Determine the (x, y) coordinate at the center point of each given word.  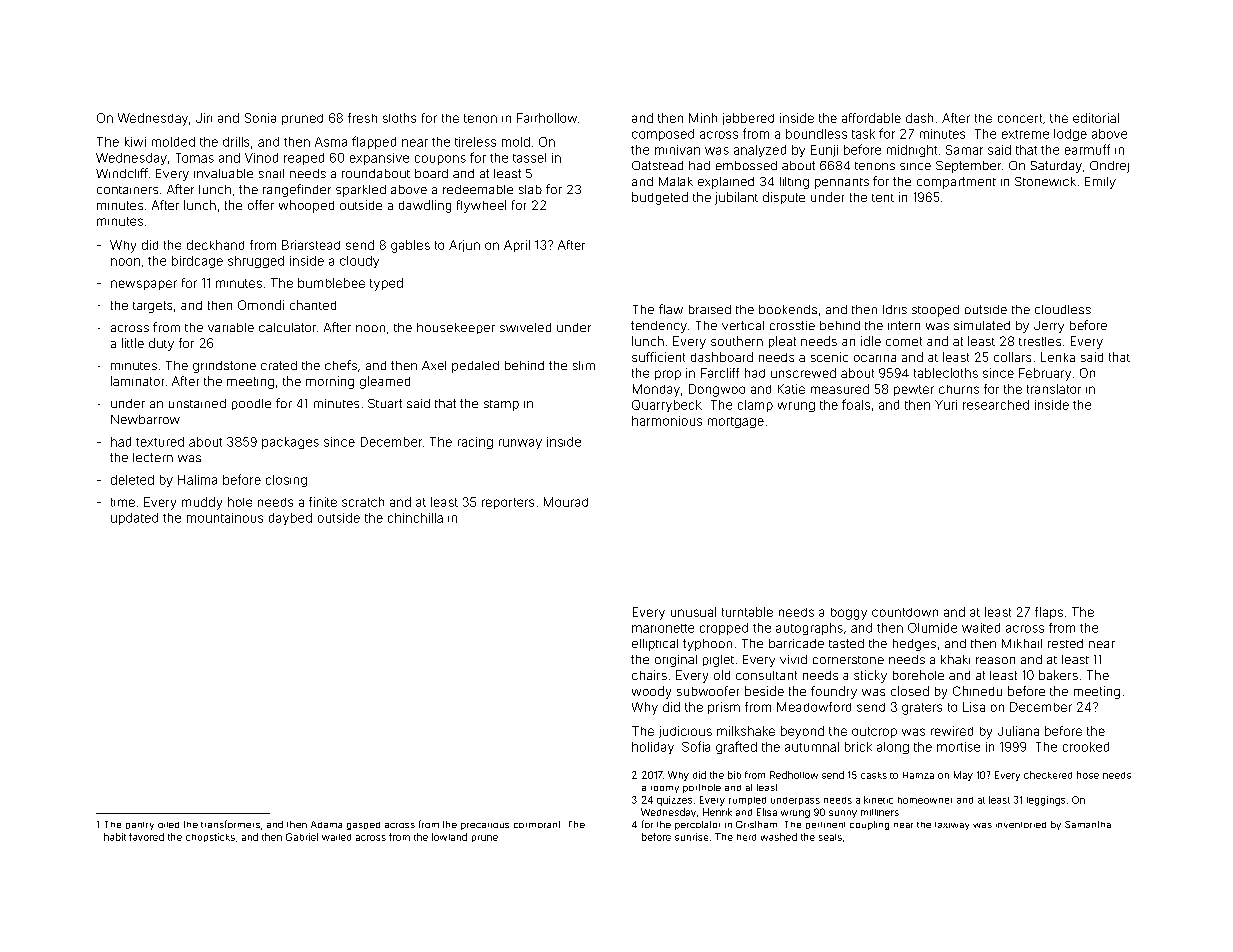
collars (1012, 357)
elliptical (655, 645)
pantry (140, 826)
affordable (871, 118)
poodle (251, 404)
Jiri (204, 118)
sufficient (658, 357)
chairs (649, 675)
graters (922, 709)
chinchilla (415, 518)
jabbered (748, 119)
